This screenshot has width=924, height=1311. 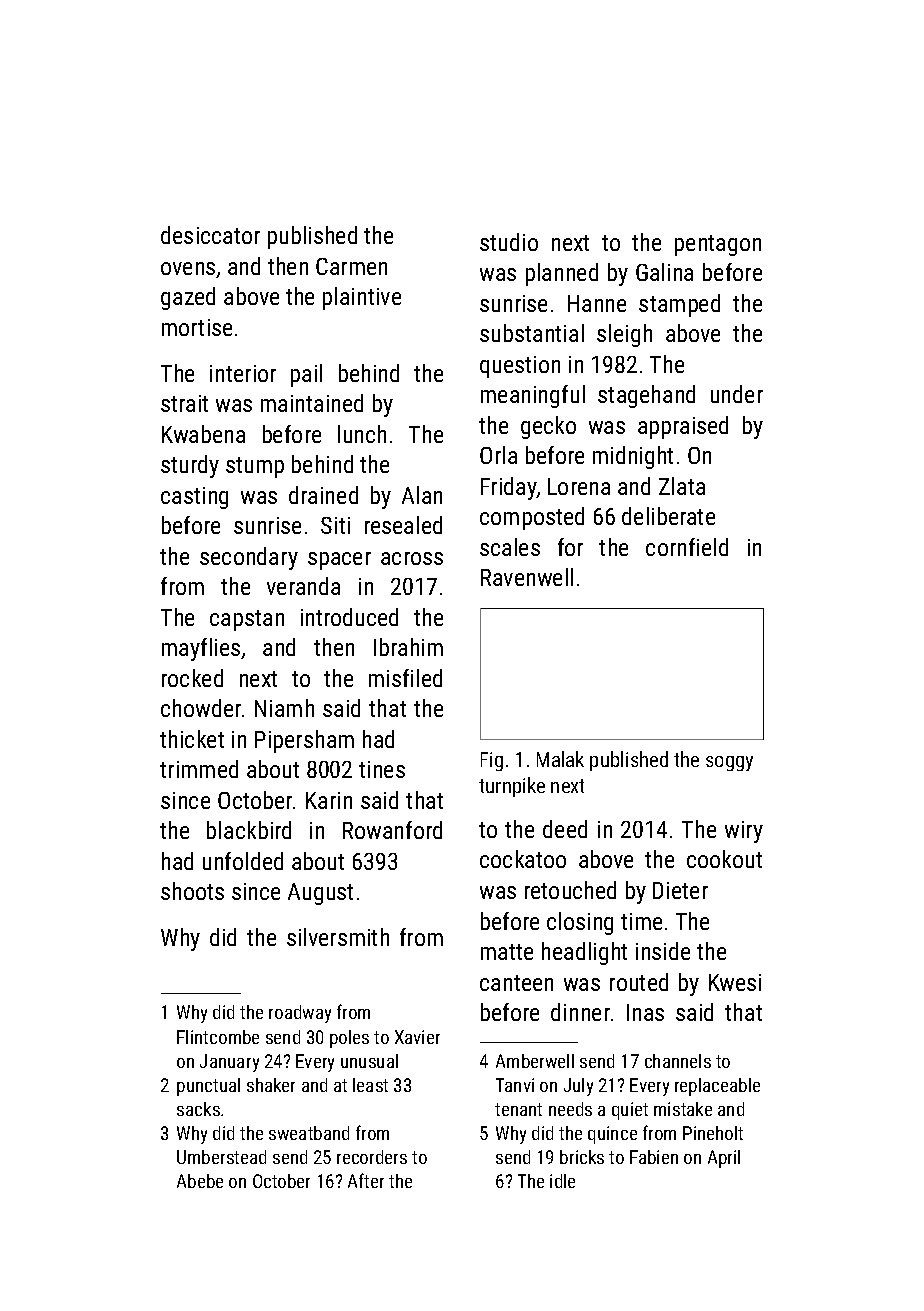 I want to click on spacer, so click(x=339, y=561).
